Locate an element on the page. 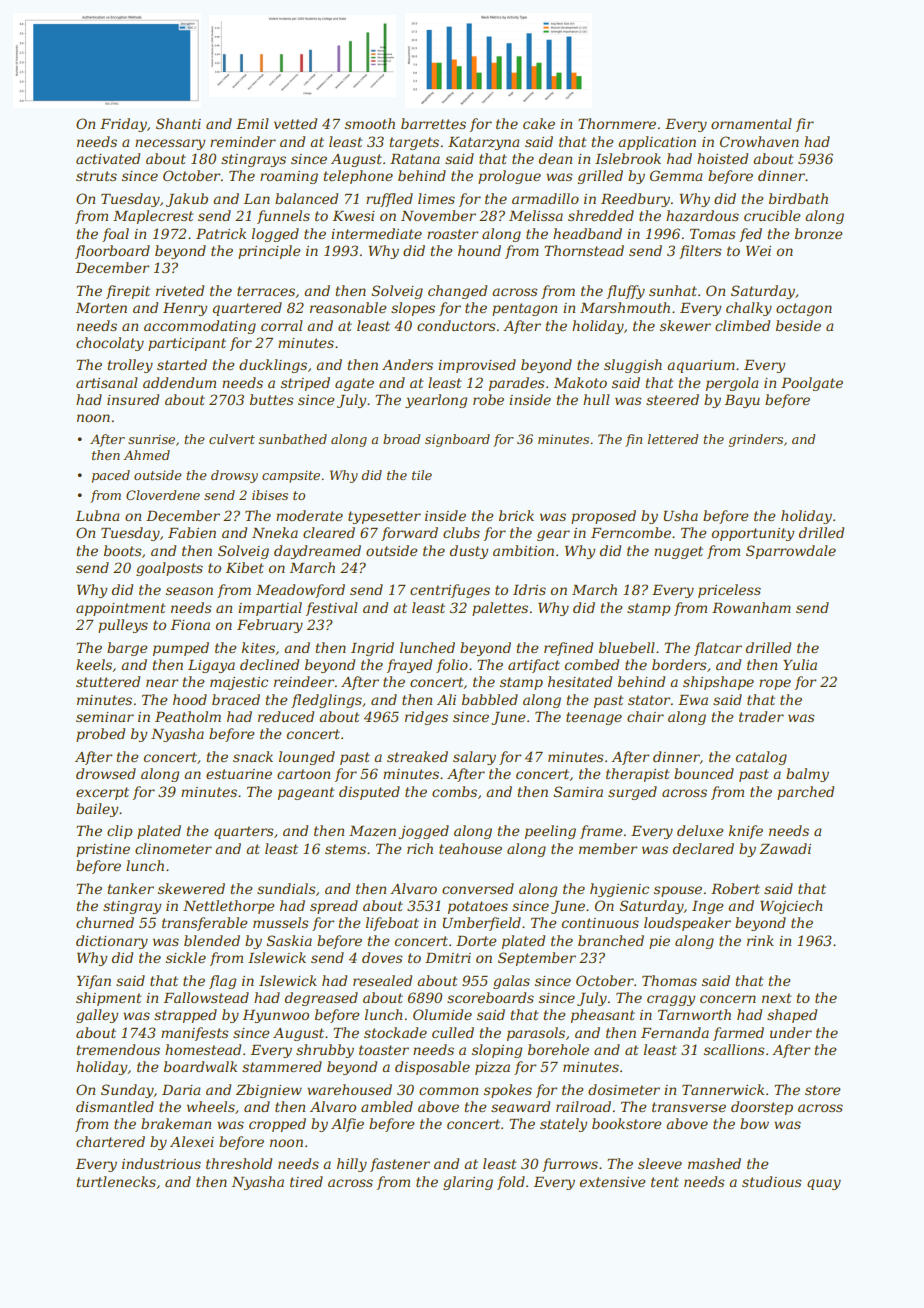  octagon is located at coordinates (804, 309).
